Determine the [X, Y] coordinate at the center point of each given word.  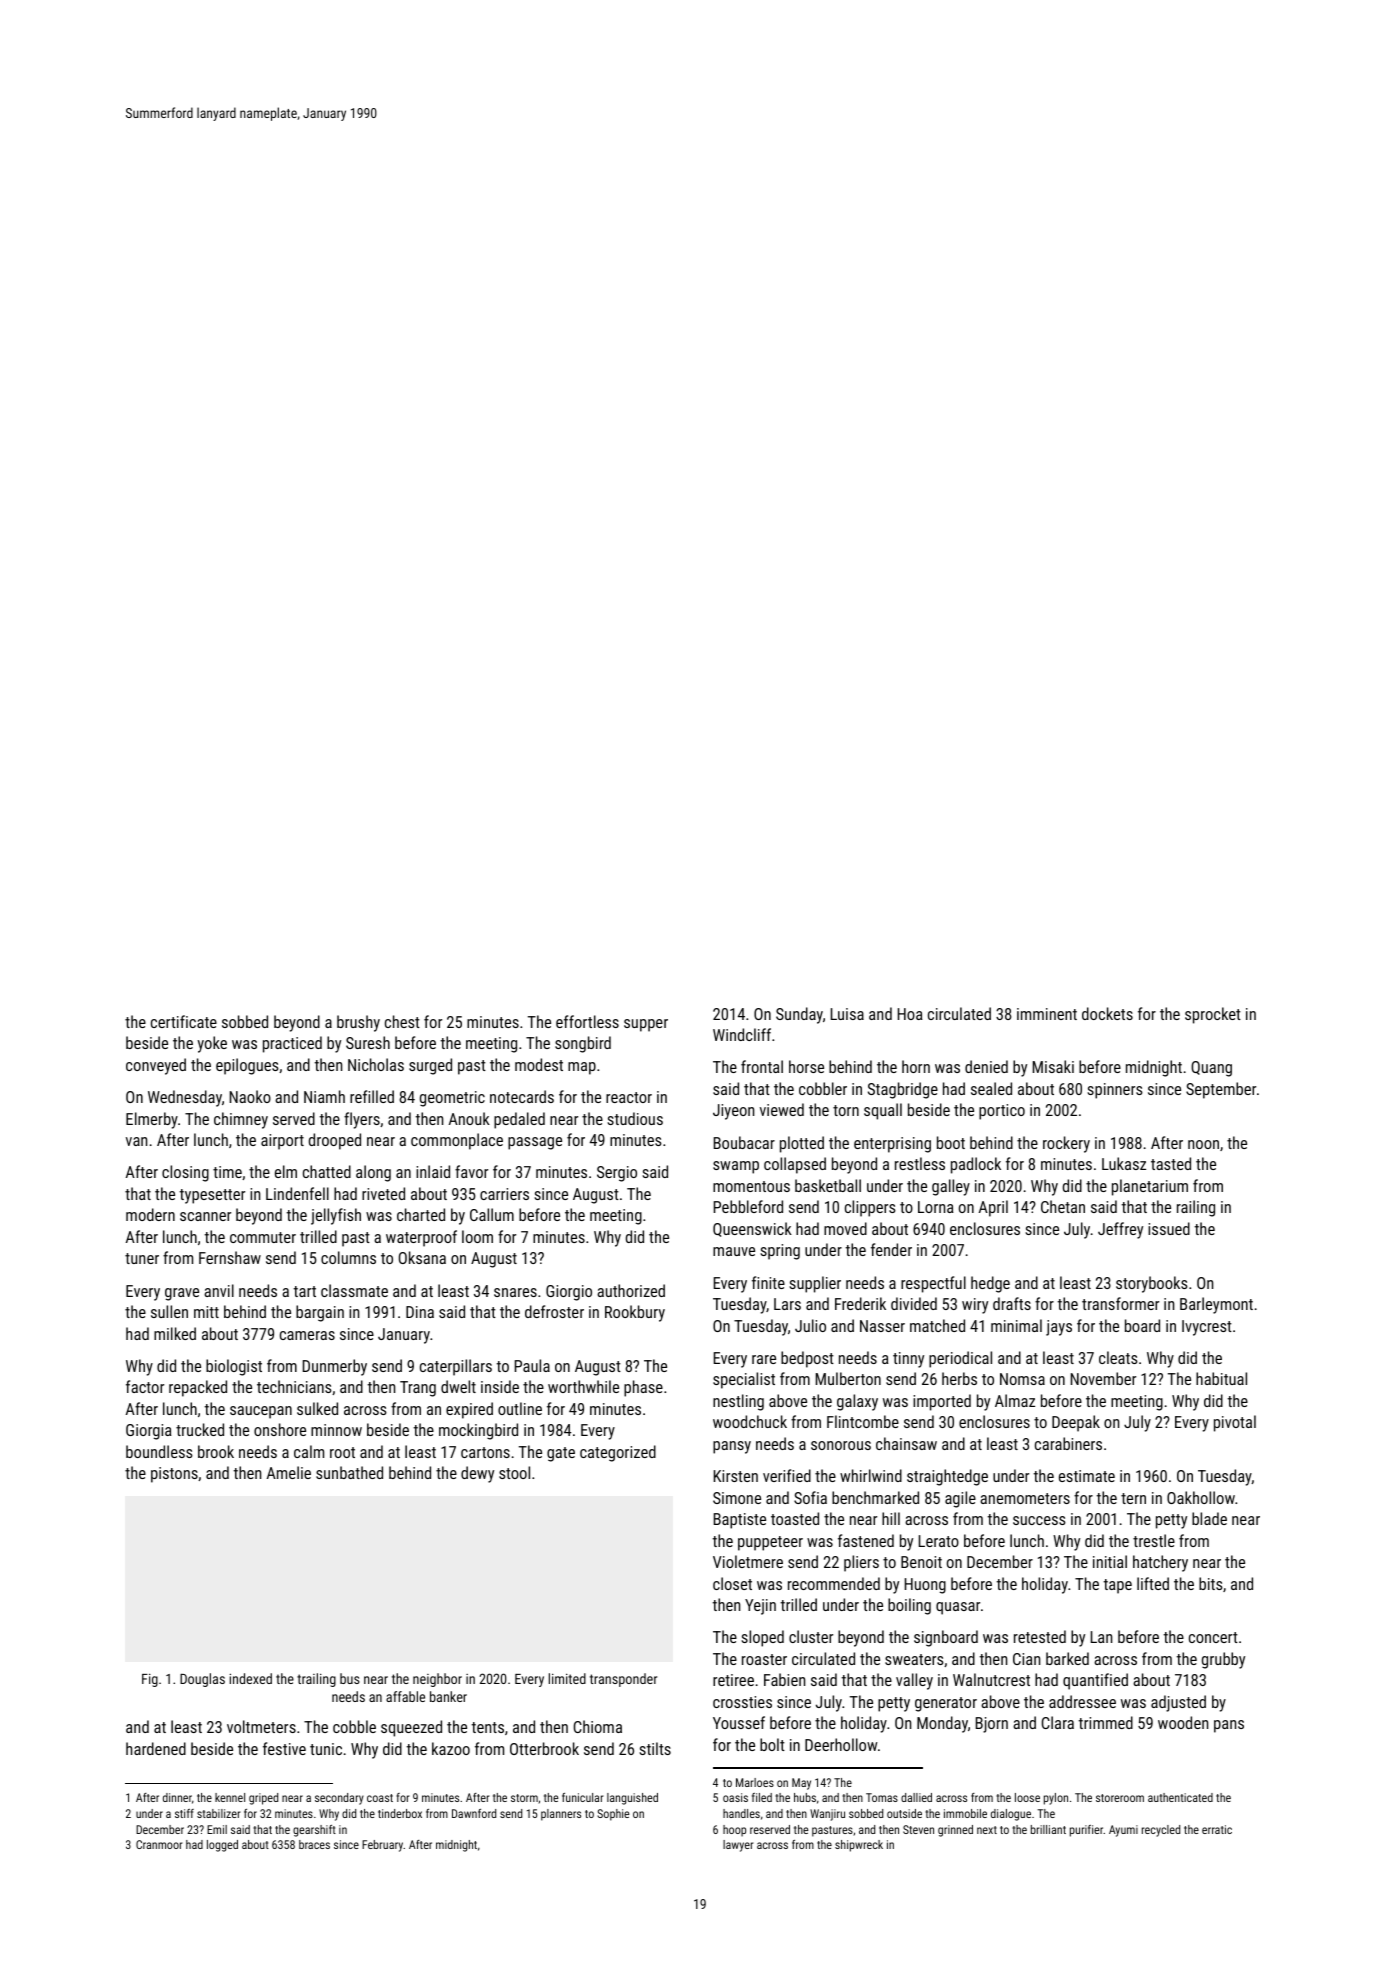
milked [175, 1333]
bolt [772, 1744]
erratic [1217, 1829]
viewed [782, 1109]
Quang [1211, 1069]
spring [780, 1252]
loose [1027, 1797]
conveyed [156, 1066]
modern [150, 1214]
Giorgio [569, 1293]
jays [1059, 1328]
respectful [933, 1284]
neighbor [437, 1680]
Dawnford [474, 1813]
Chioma [598, 1726]
